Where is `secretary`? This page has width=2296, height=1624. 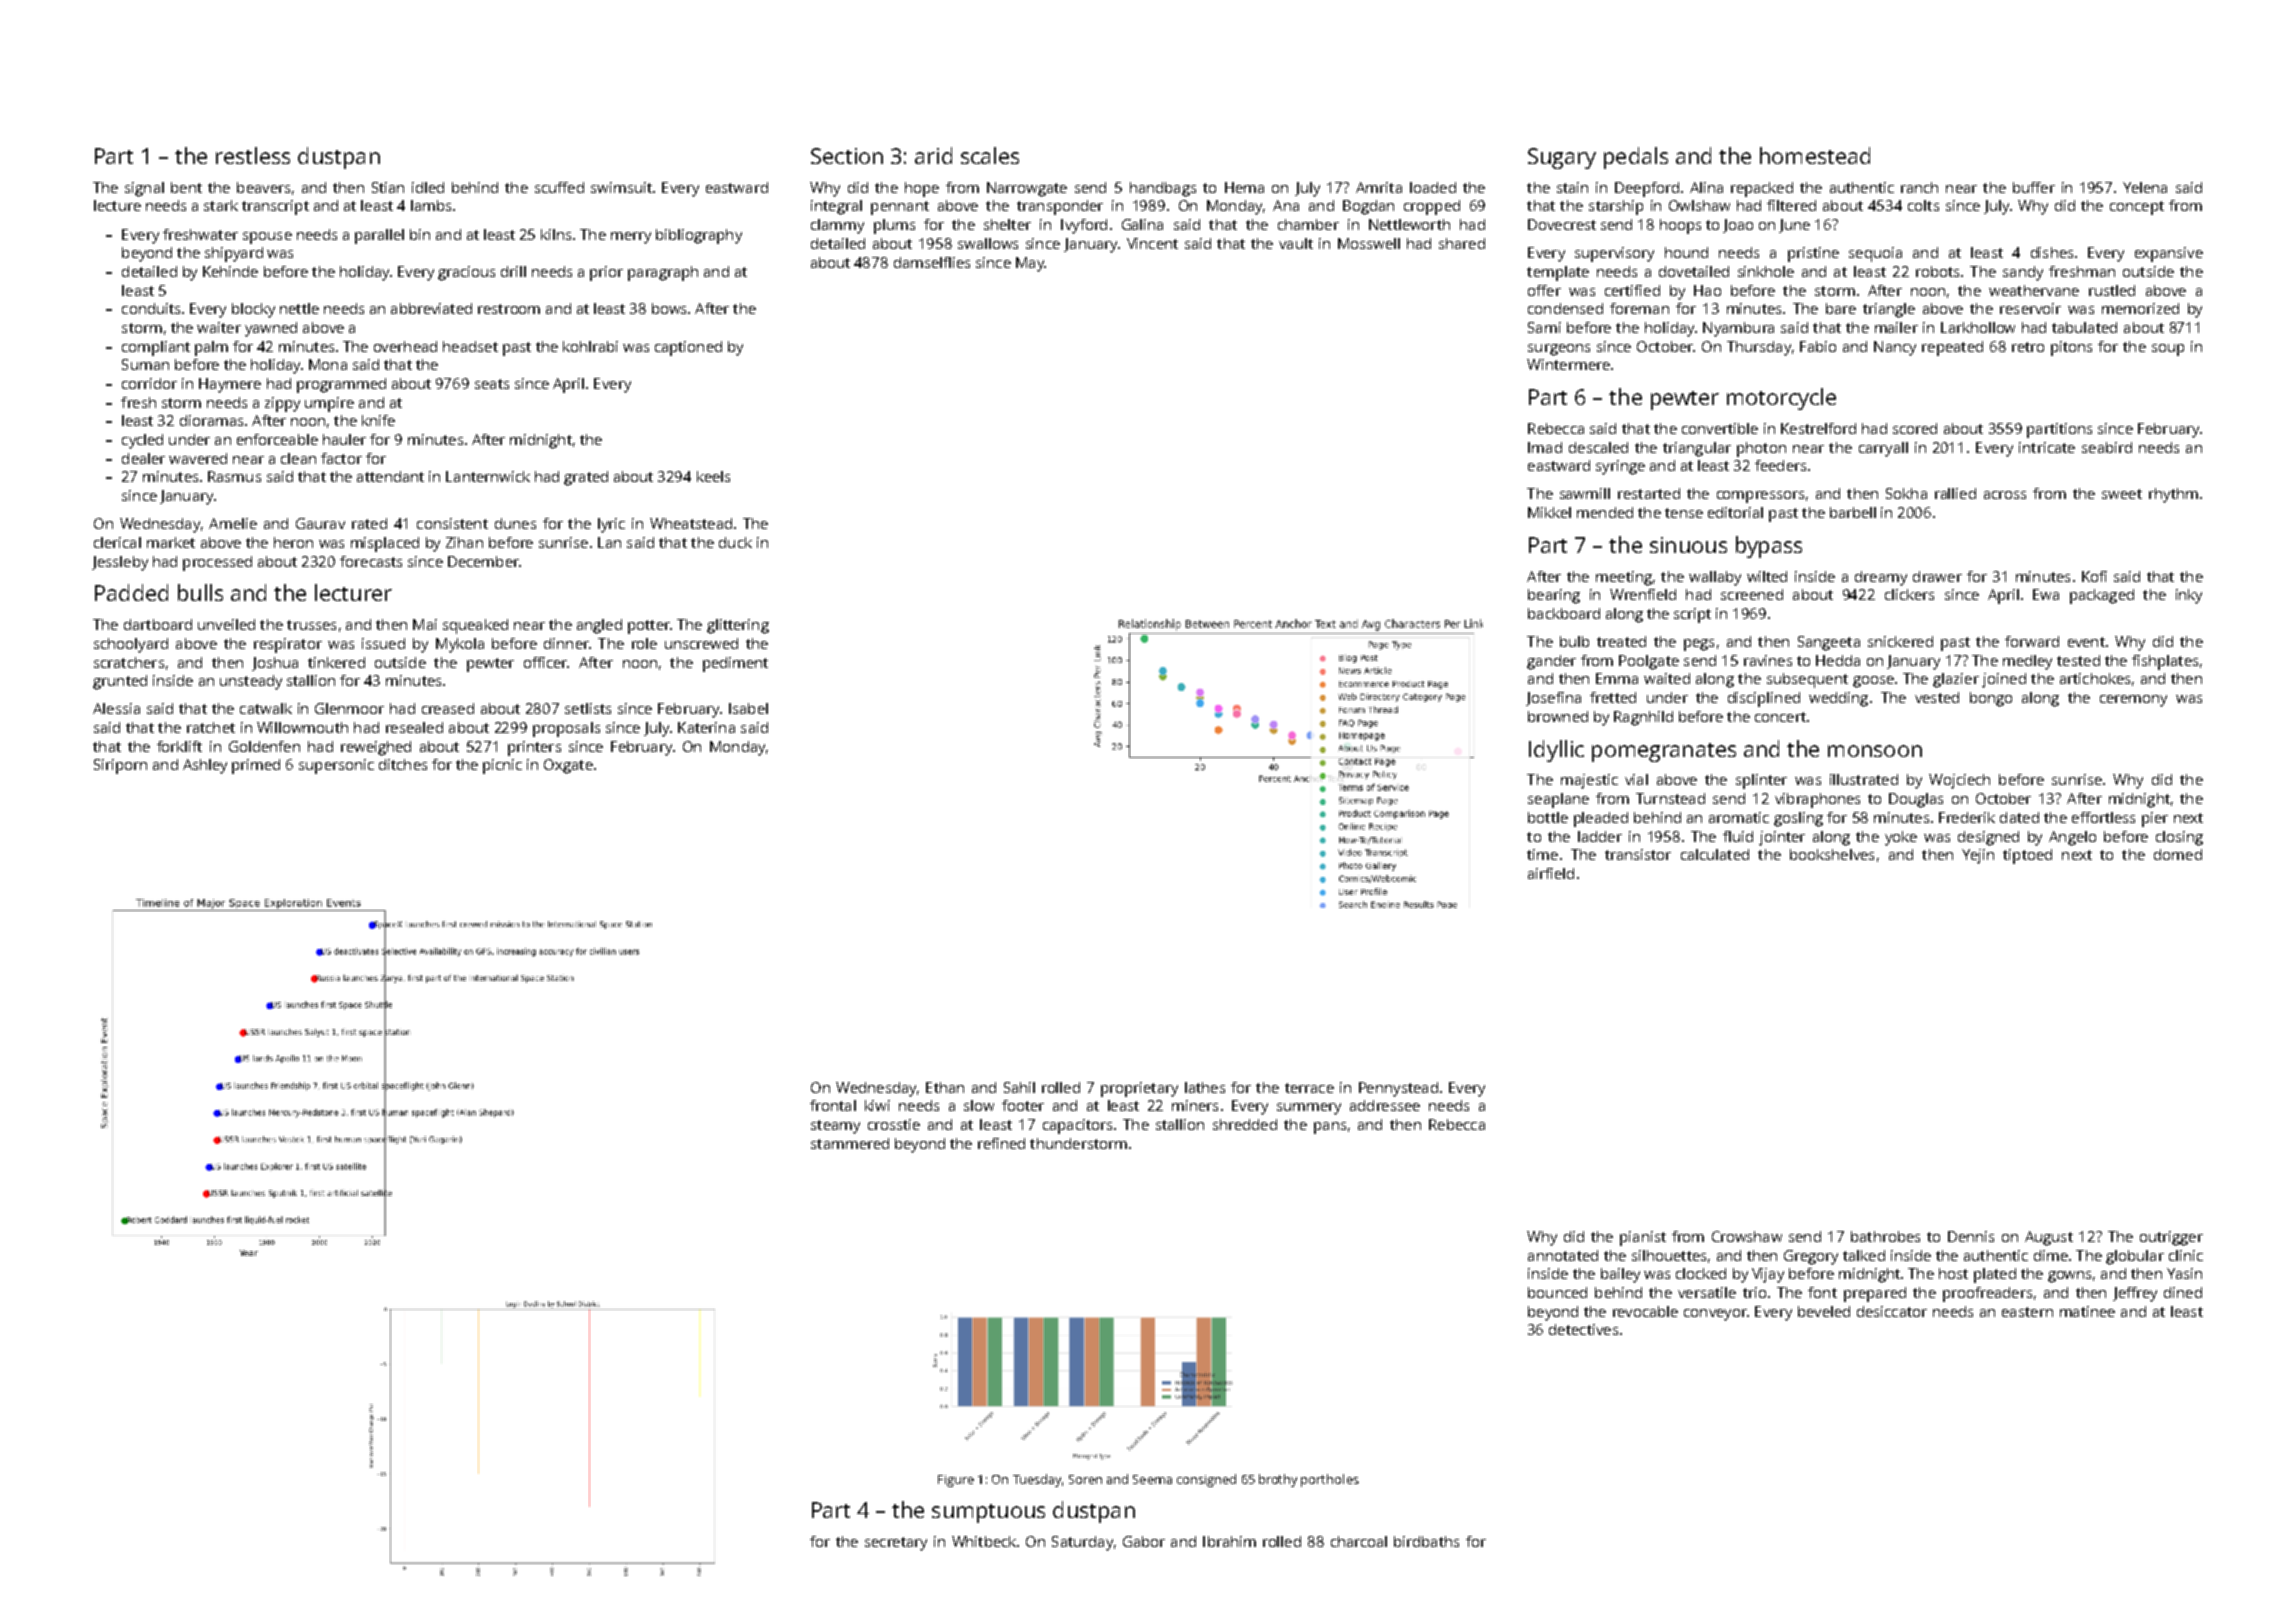 secretary is located at coordinates (896, 1544).
